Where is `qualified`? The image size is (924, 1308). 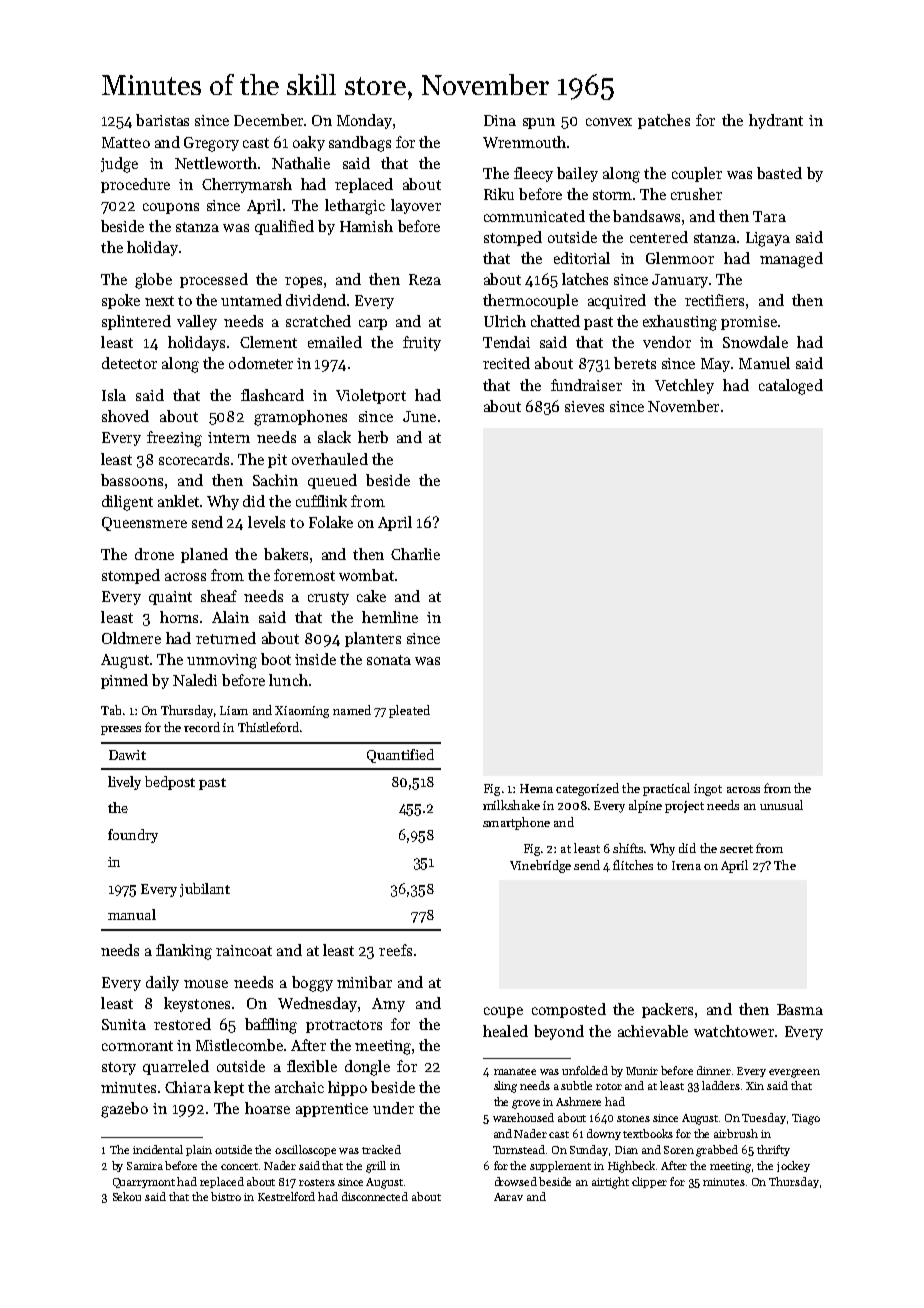 qualified is located at coordinates (284, 227).
